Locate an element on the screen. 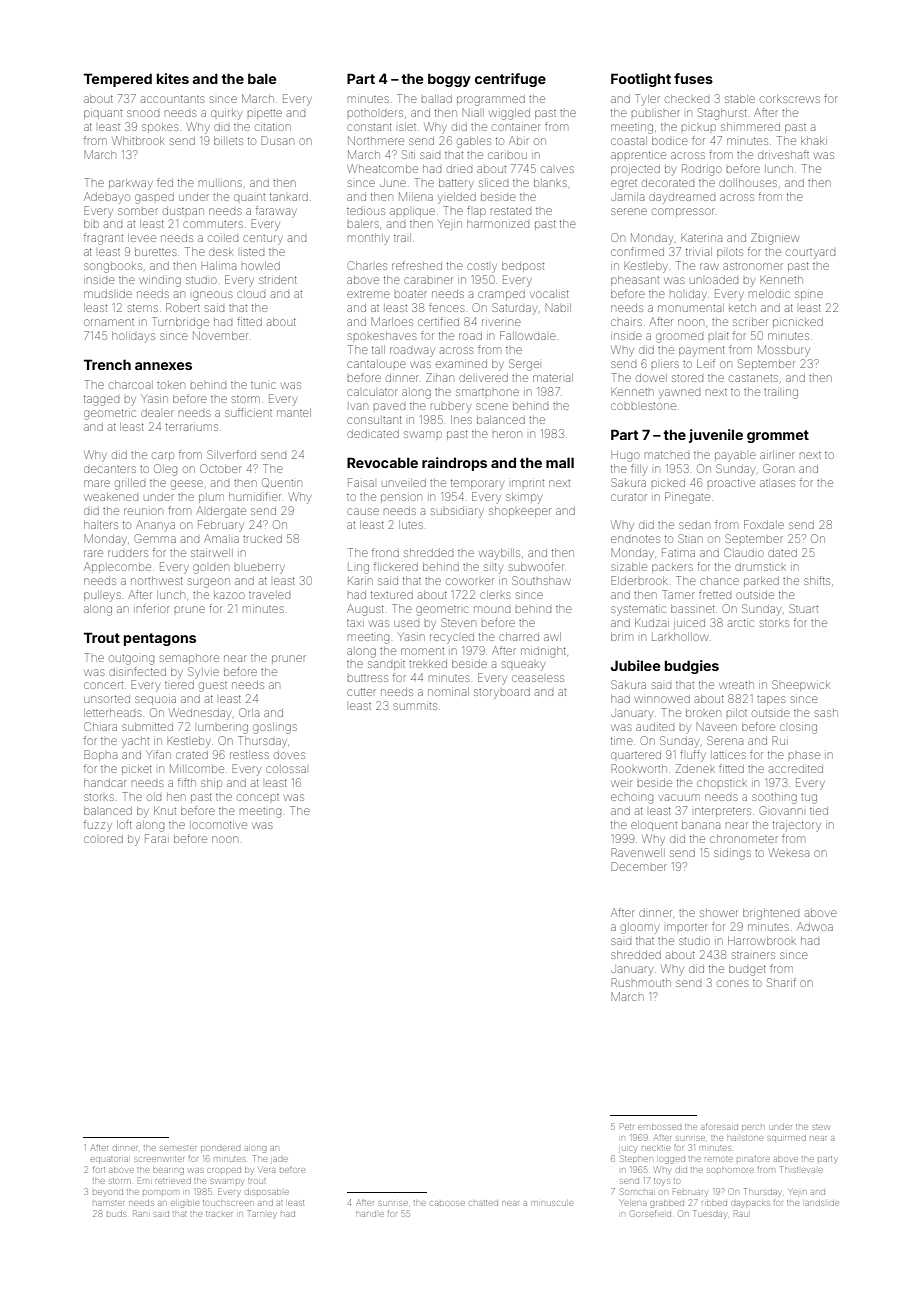  castanets is located at coordinates (753, 378).
